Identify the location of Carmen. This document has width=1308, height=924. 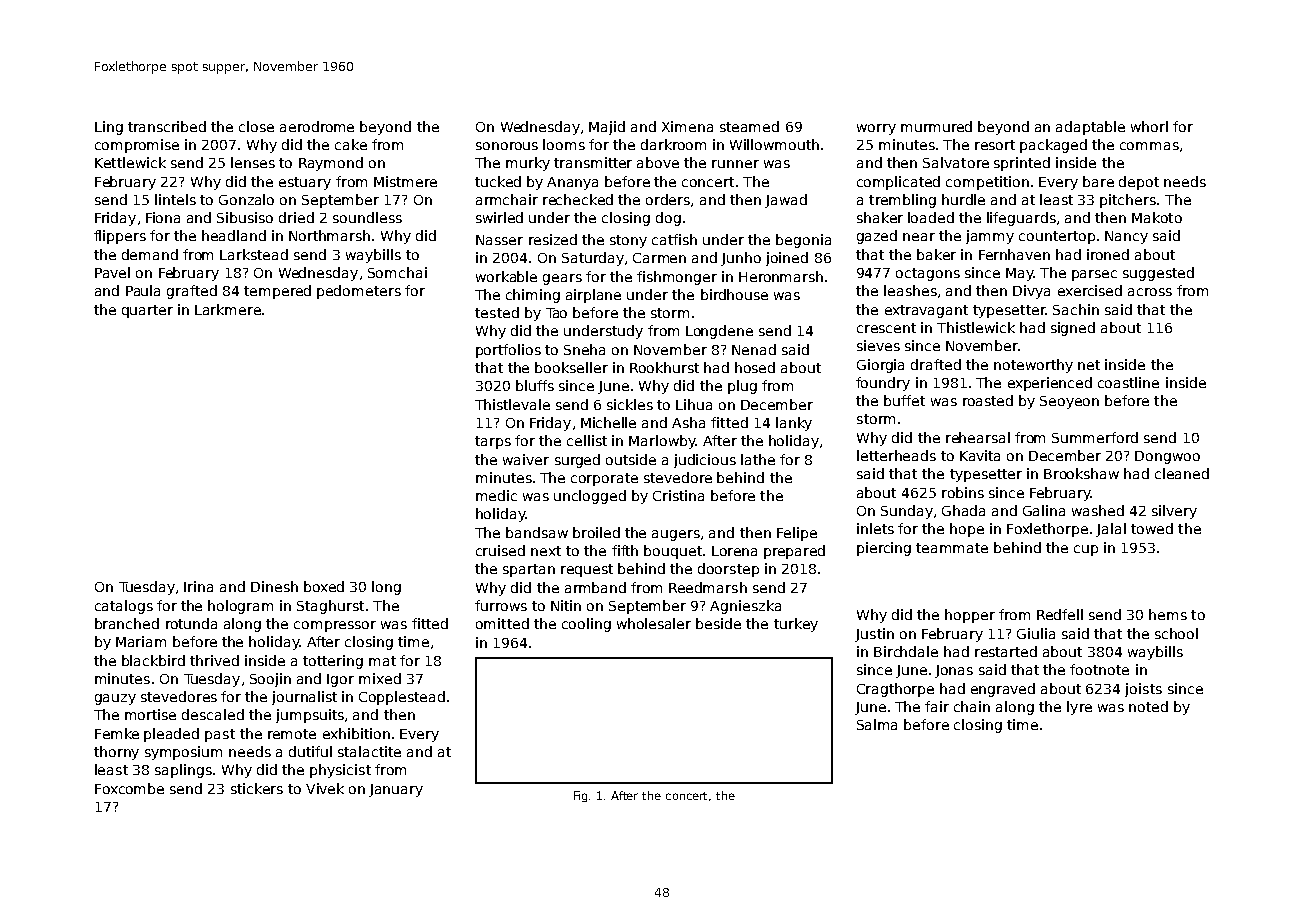
(659, 258).
